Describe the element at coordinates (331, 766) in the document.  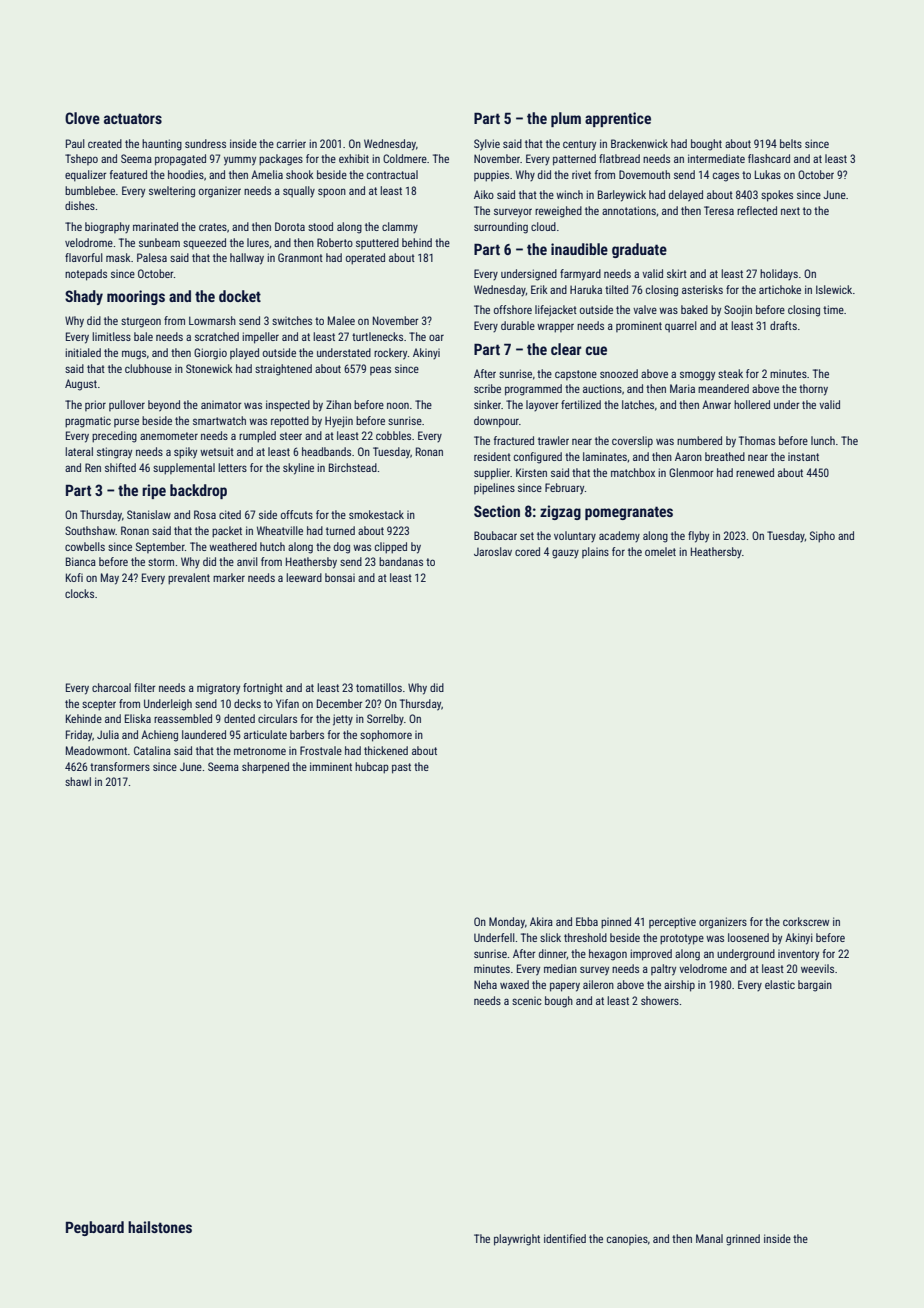
I see `imminent` at that location.
